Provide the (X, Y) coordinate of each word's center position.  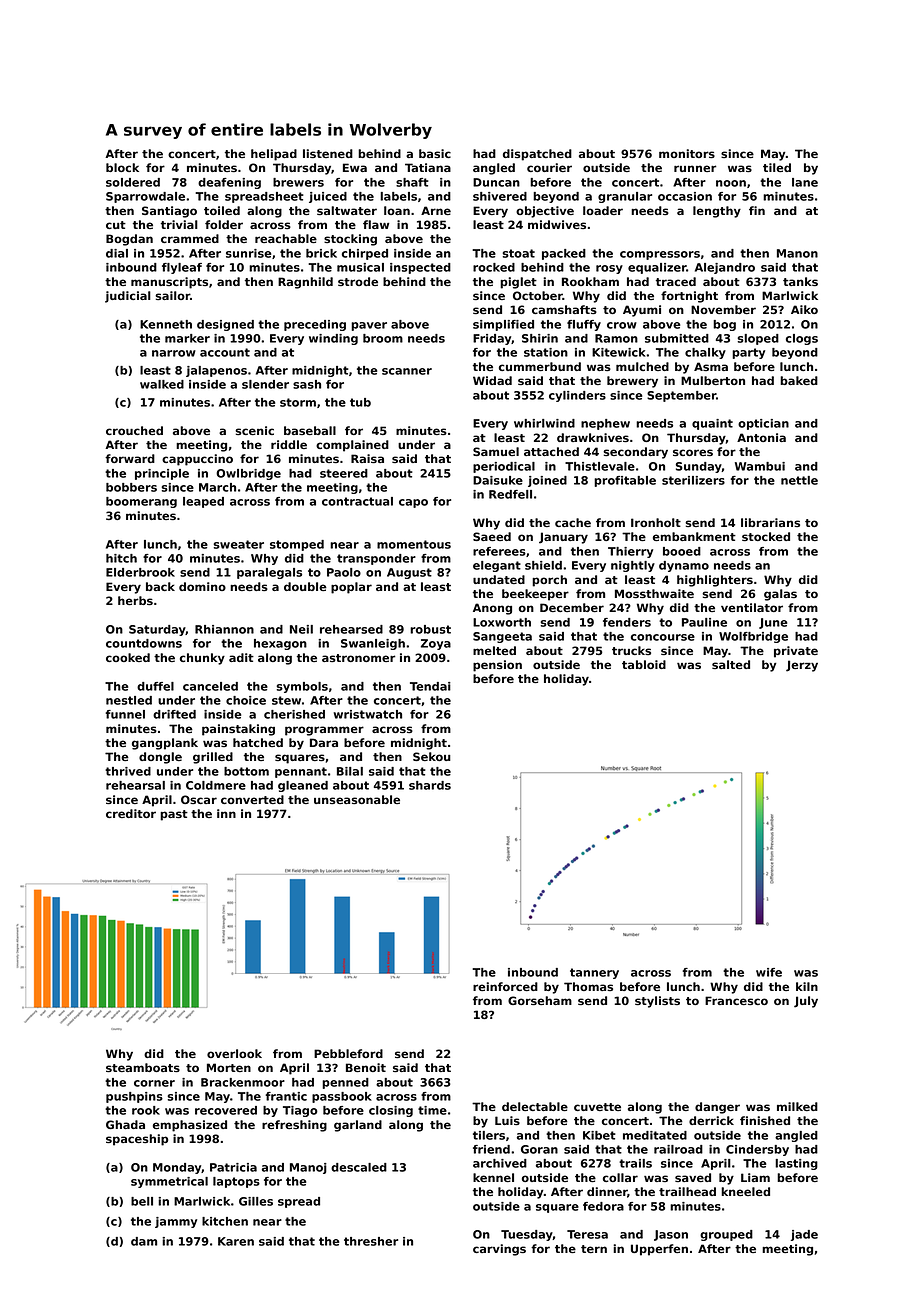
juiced (328, 197)
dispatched (537, 155)
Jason (671, 1235)
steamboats (143, 1067)
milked (797, 1106)
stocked (766, 536)
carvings (499, 1250)
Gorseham (540, 1000)
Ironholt (656, 522)
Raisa (367, 458)
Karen (236, 1241)
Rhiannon (224, 629)
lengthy (717, 212)
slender (265, 384)
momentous (414, 544)
